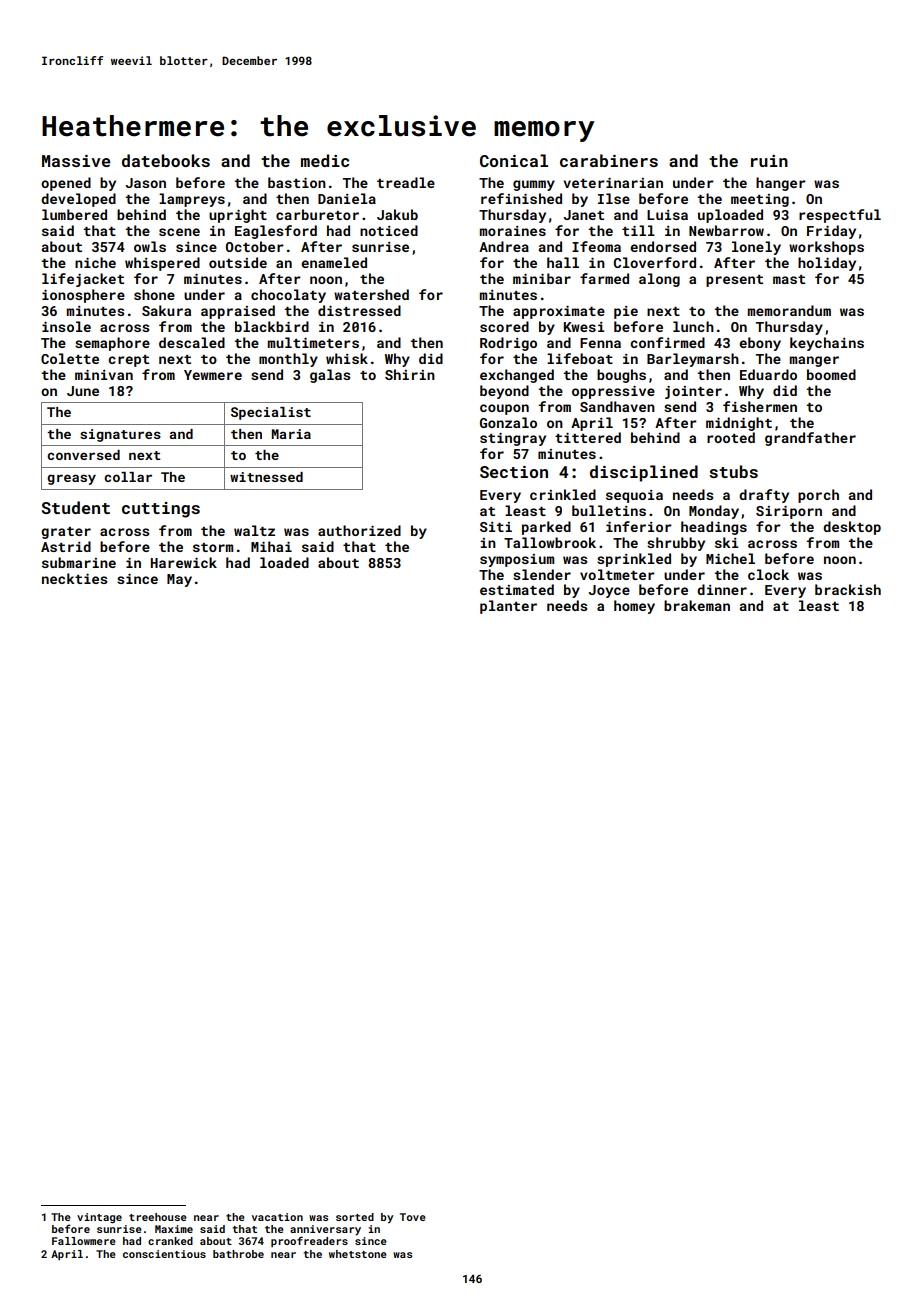 The image size is (924, 1308). I want to click on brackish, so click(848, 589).
